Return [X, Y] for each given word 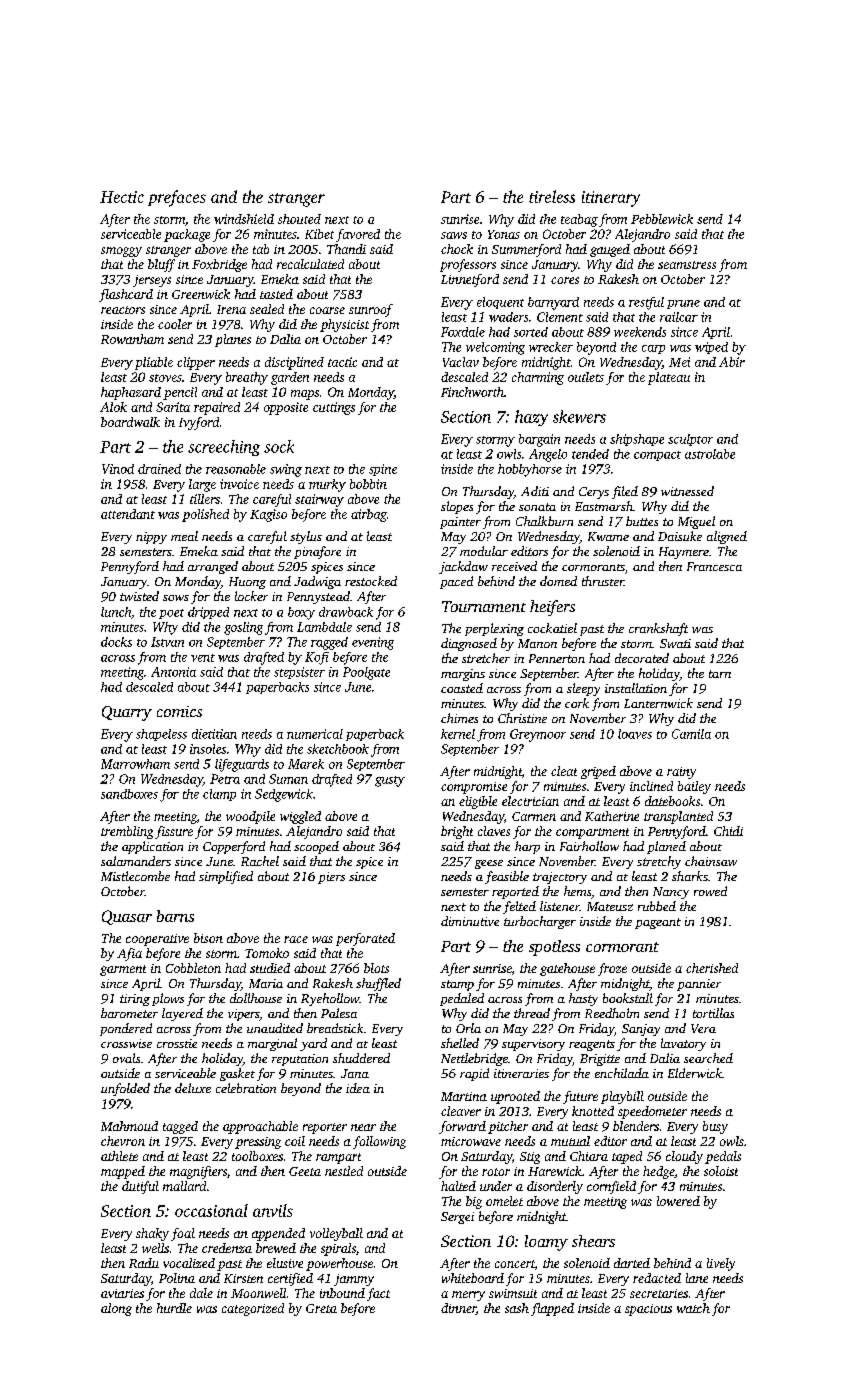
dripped [208, 613]
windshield [244, 219]
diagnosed [469, 644]
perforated [365, 939]
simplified [226, 877]
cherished [712, 968]
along [116, 1309]
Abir [732, 362]
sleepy [583, 689]
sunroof [371, 310]
